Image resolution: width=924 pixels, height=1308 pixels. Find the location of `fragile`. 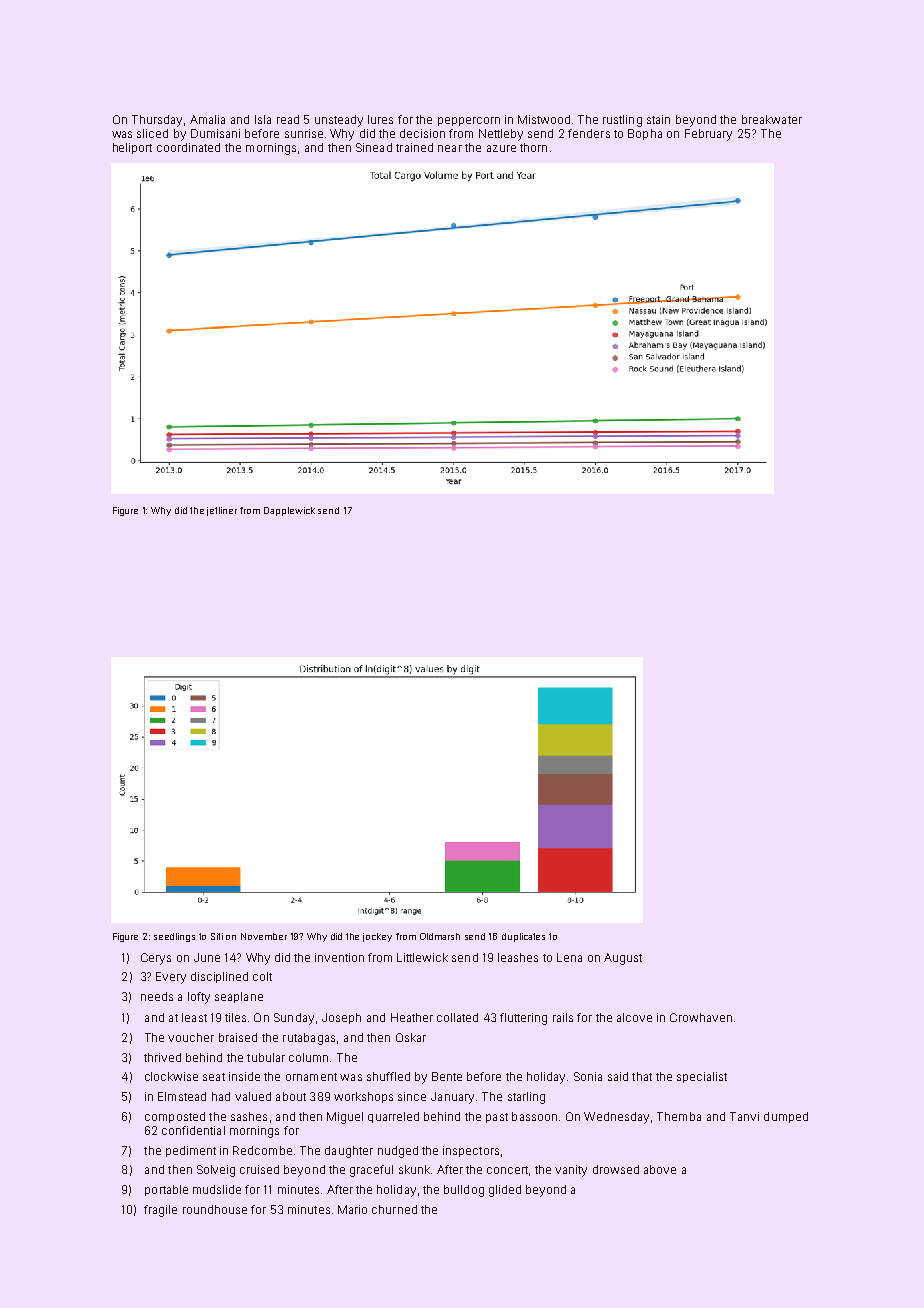

fragile is located at coordinates (160, 1211).
